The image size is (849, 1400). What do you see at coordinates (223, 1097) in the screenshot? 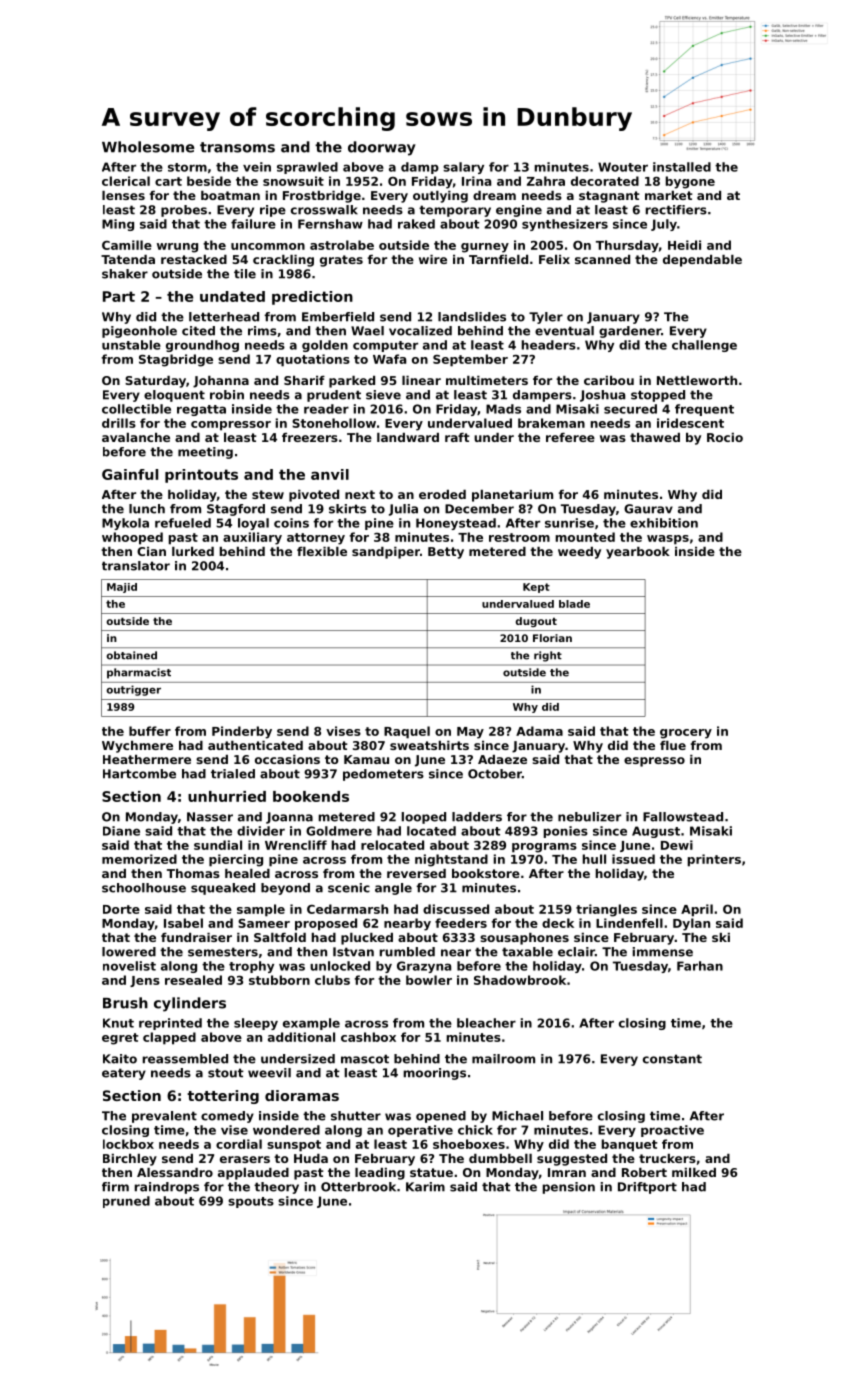
I see `tottering` at bounding box center [223, 1097].
